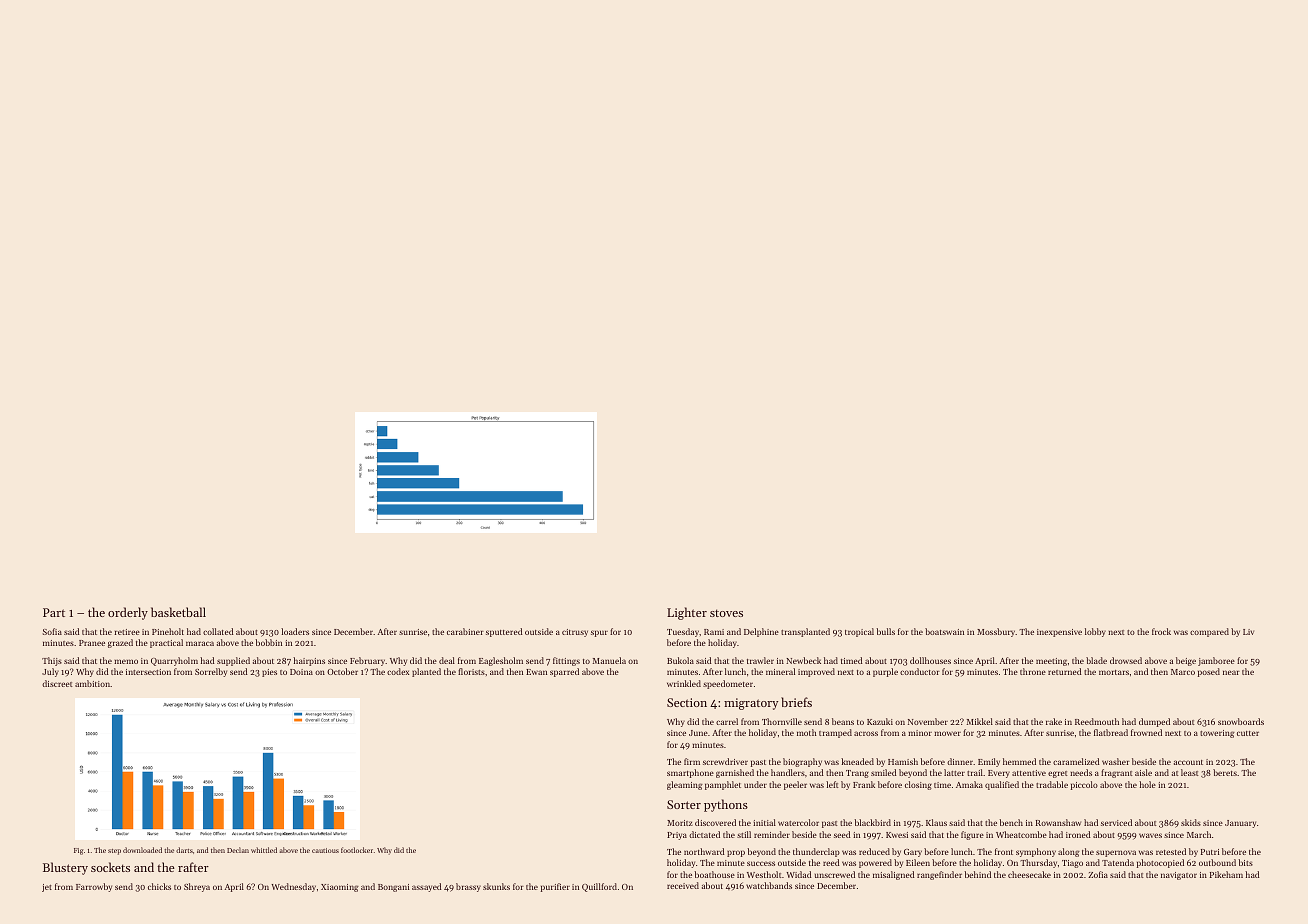 The image size is (1308, 924). I want to click on prop, so click(736, 853).
